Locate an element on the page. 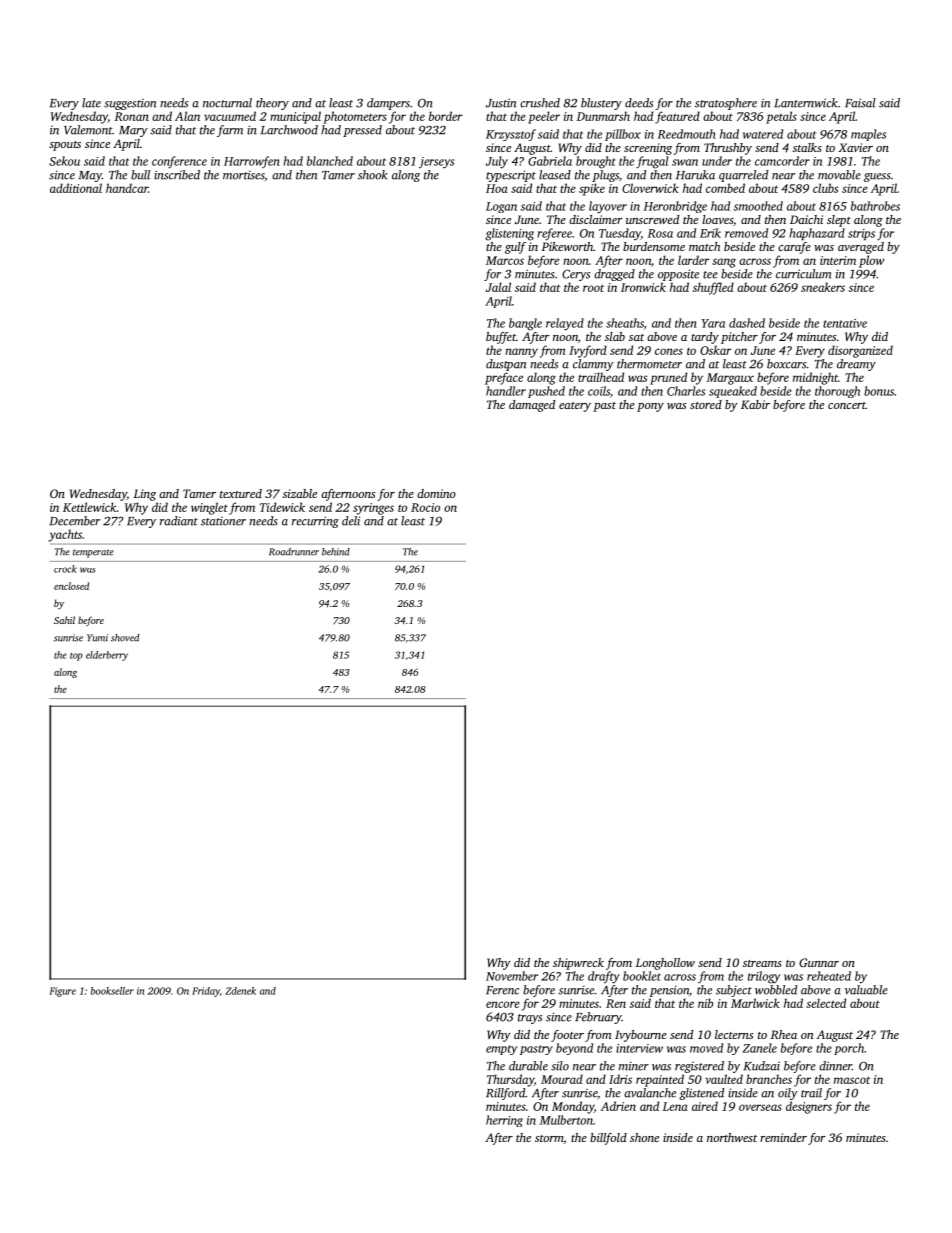  reminder is located at coordinates (783, 1137).
